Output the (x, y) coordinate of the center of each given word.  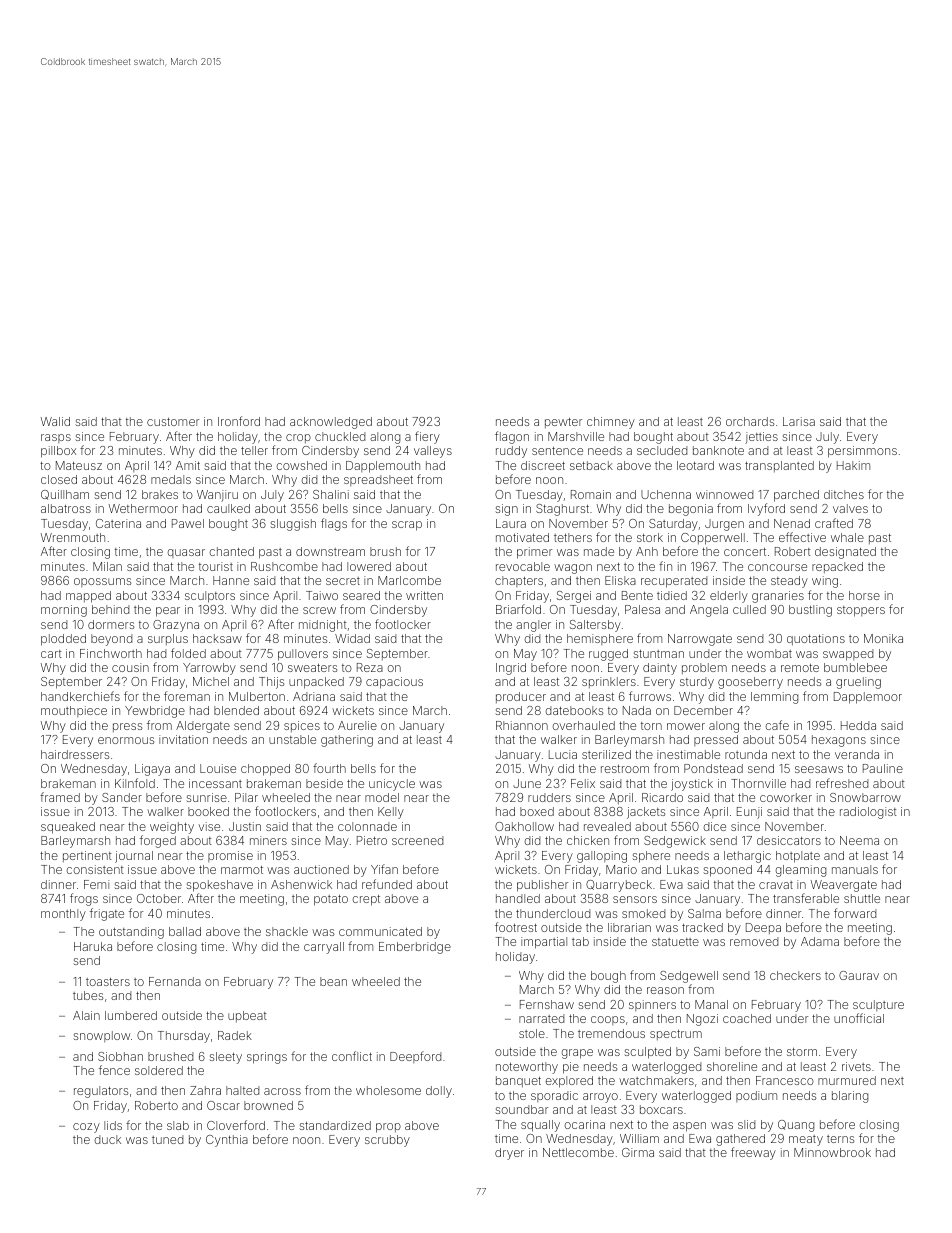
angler (533, 626)
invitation (183, 739)
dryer (509, 1154)
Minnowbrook (832, 1152)
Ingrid (511, 669)
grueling (858, 683)
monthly (63, 915)
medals (171, 479)
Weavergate (844, 886)
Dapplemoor (868, 698)
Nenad (792, 523)
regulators (101, 1092)
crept (366, 900)
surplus (168, 639)
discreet (543, 465)
